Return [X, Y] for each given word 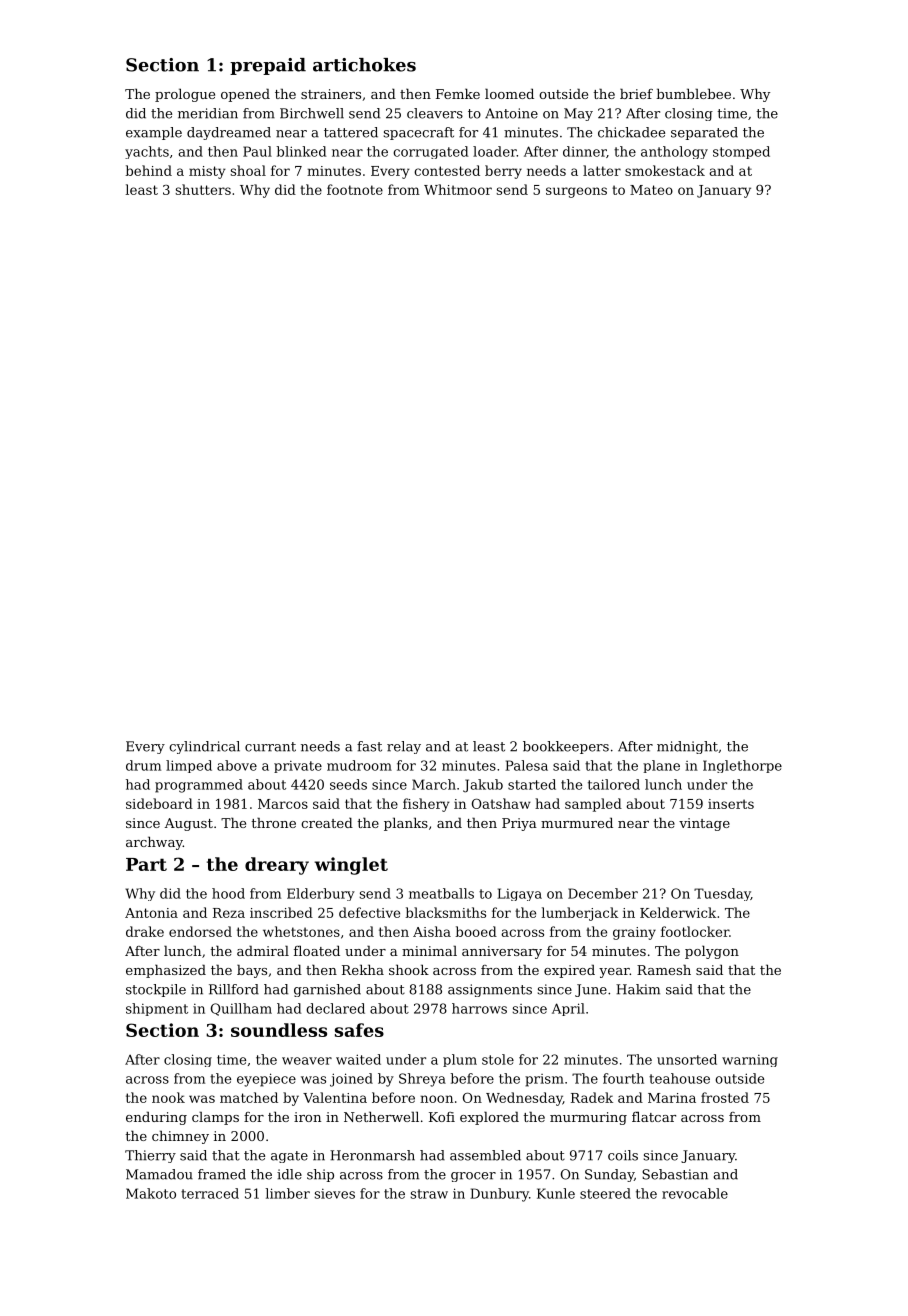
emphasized [166, 971]
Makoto [151, 1193]
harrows [479, 1008]
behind [148, 170]
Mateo [651, 190]
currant [270, 747]
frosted [725, 1097]
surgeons [576, 192]
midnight [687, 747]
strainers [331, 94]
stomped [741, 152]
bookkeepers [566, 747]
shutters [203, 189]
